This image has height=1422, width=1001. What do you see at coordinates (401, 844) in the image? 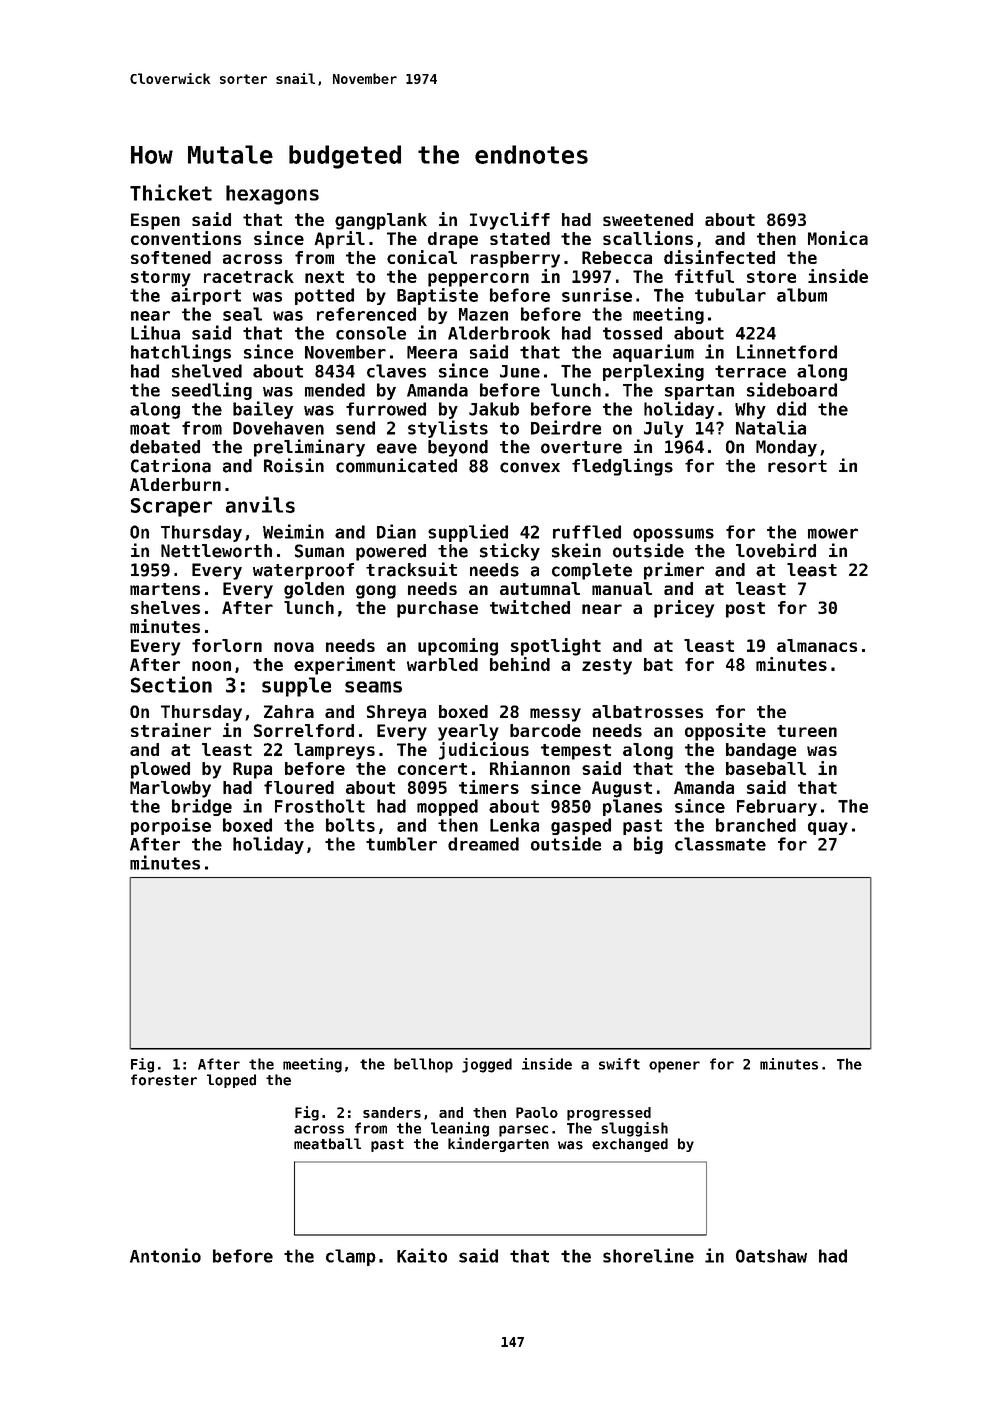
I see `tumbler` at bounding box center [401, 844].
